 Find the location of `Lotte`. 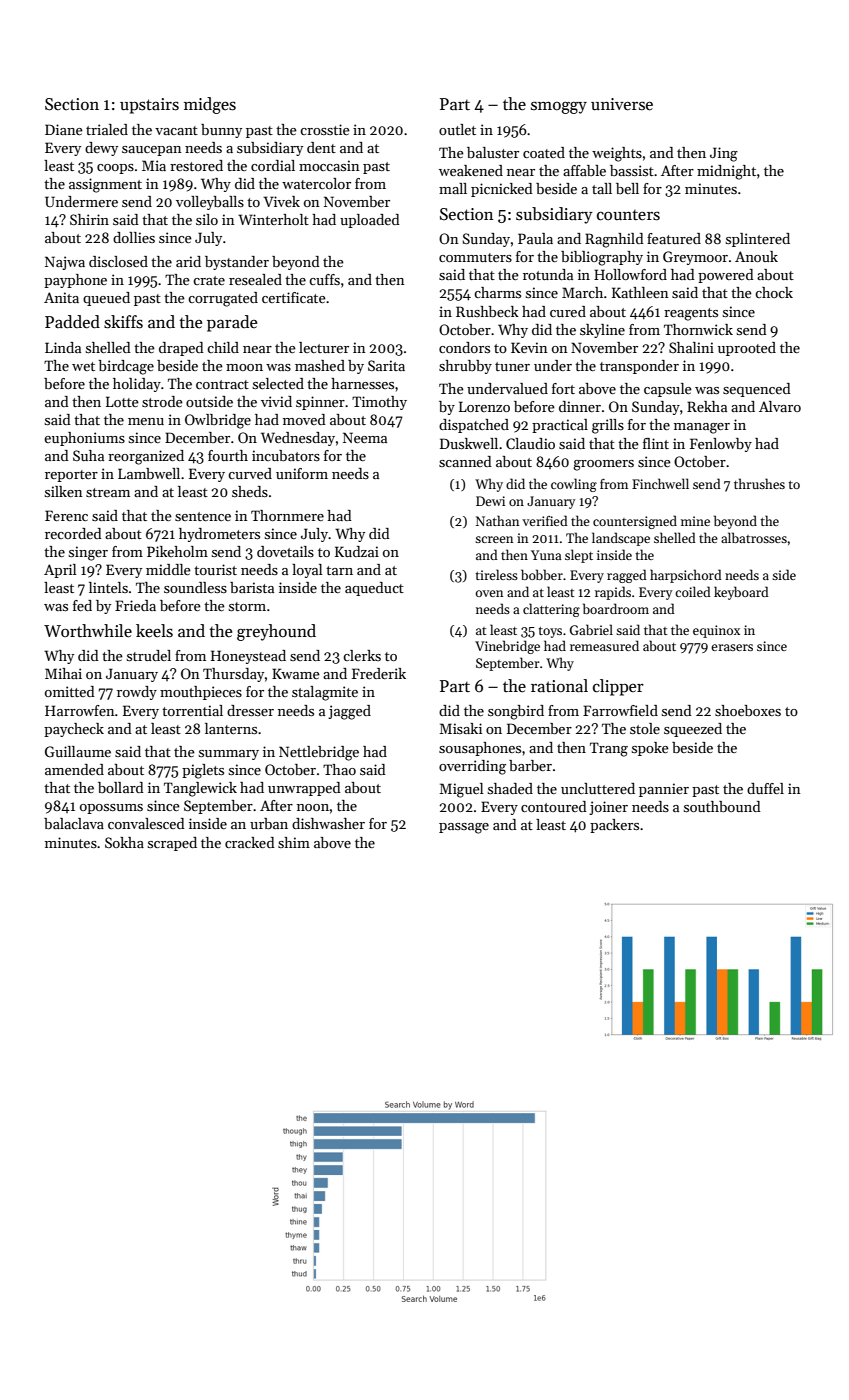

Lotte is located at coordinates (122, 401).
